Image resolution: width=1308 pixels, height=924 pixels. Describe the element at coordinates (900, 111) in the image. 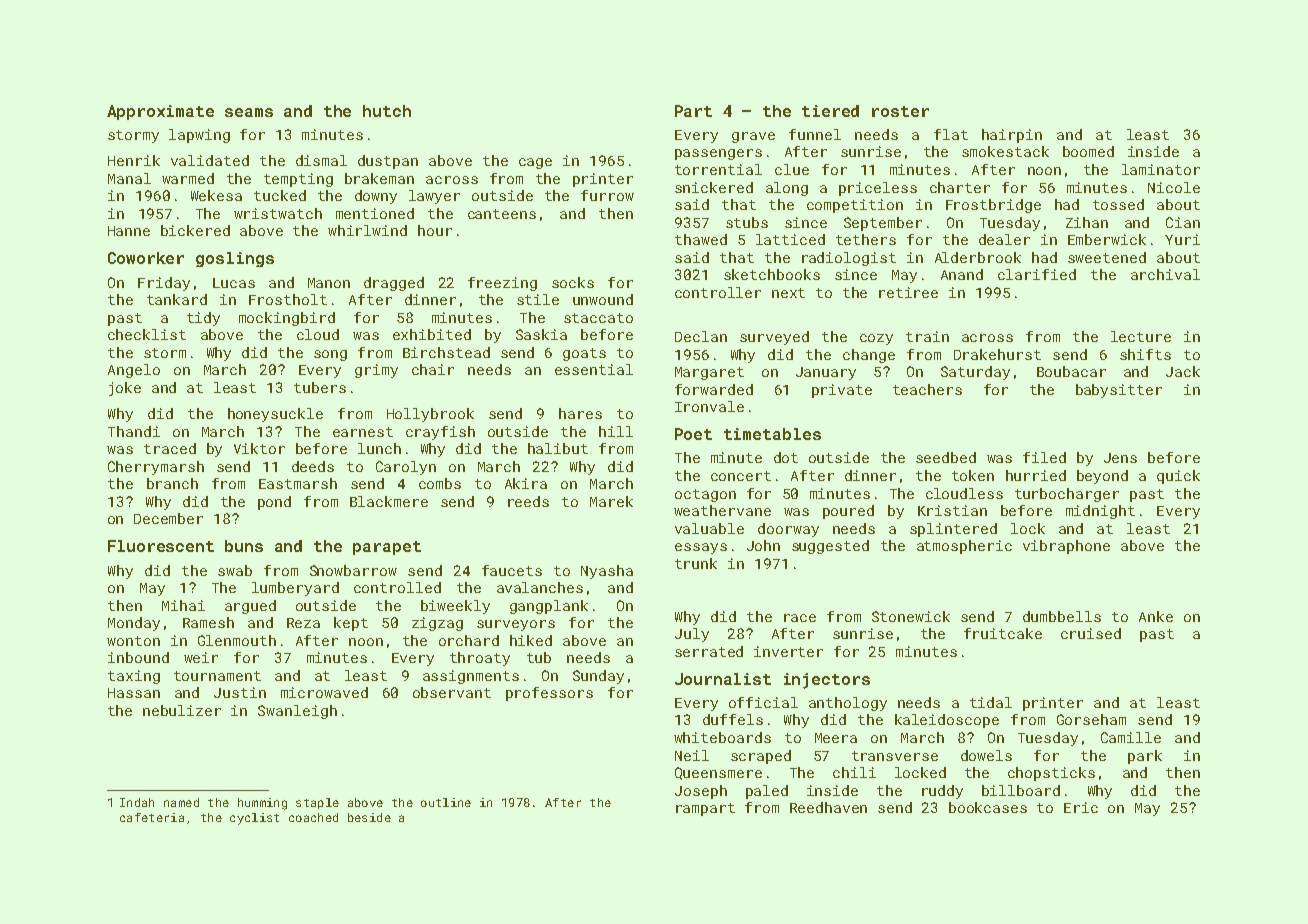

I see `roster` at that location.
